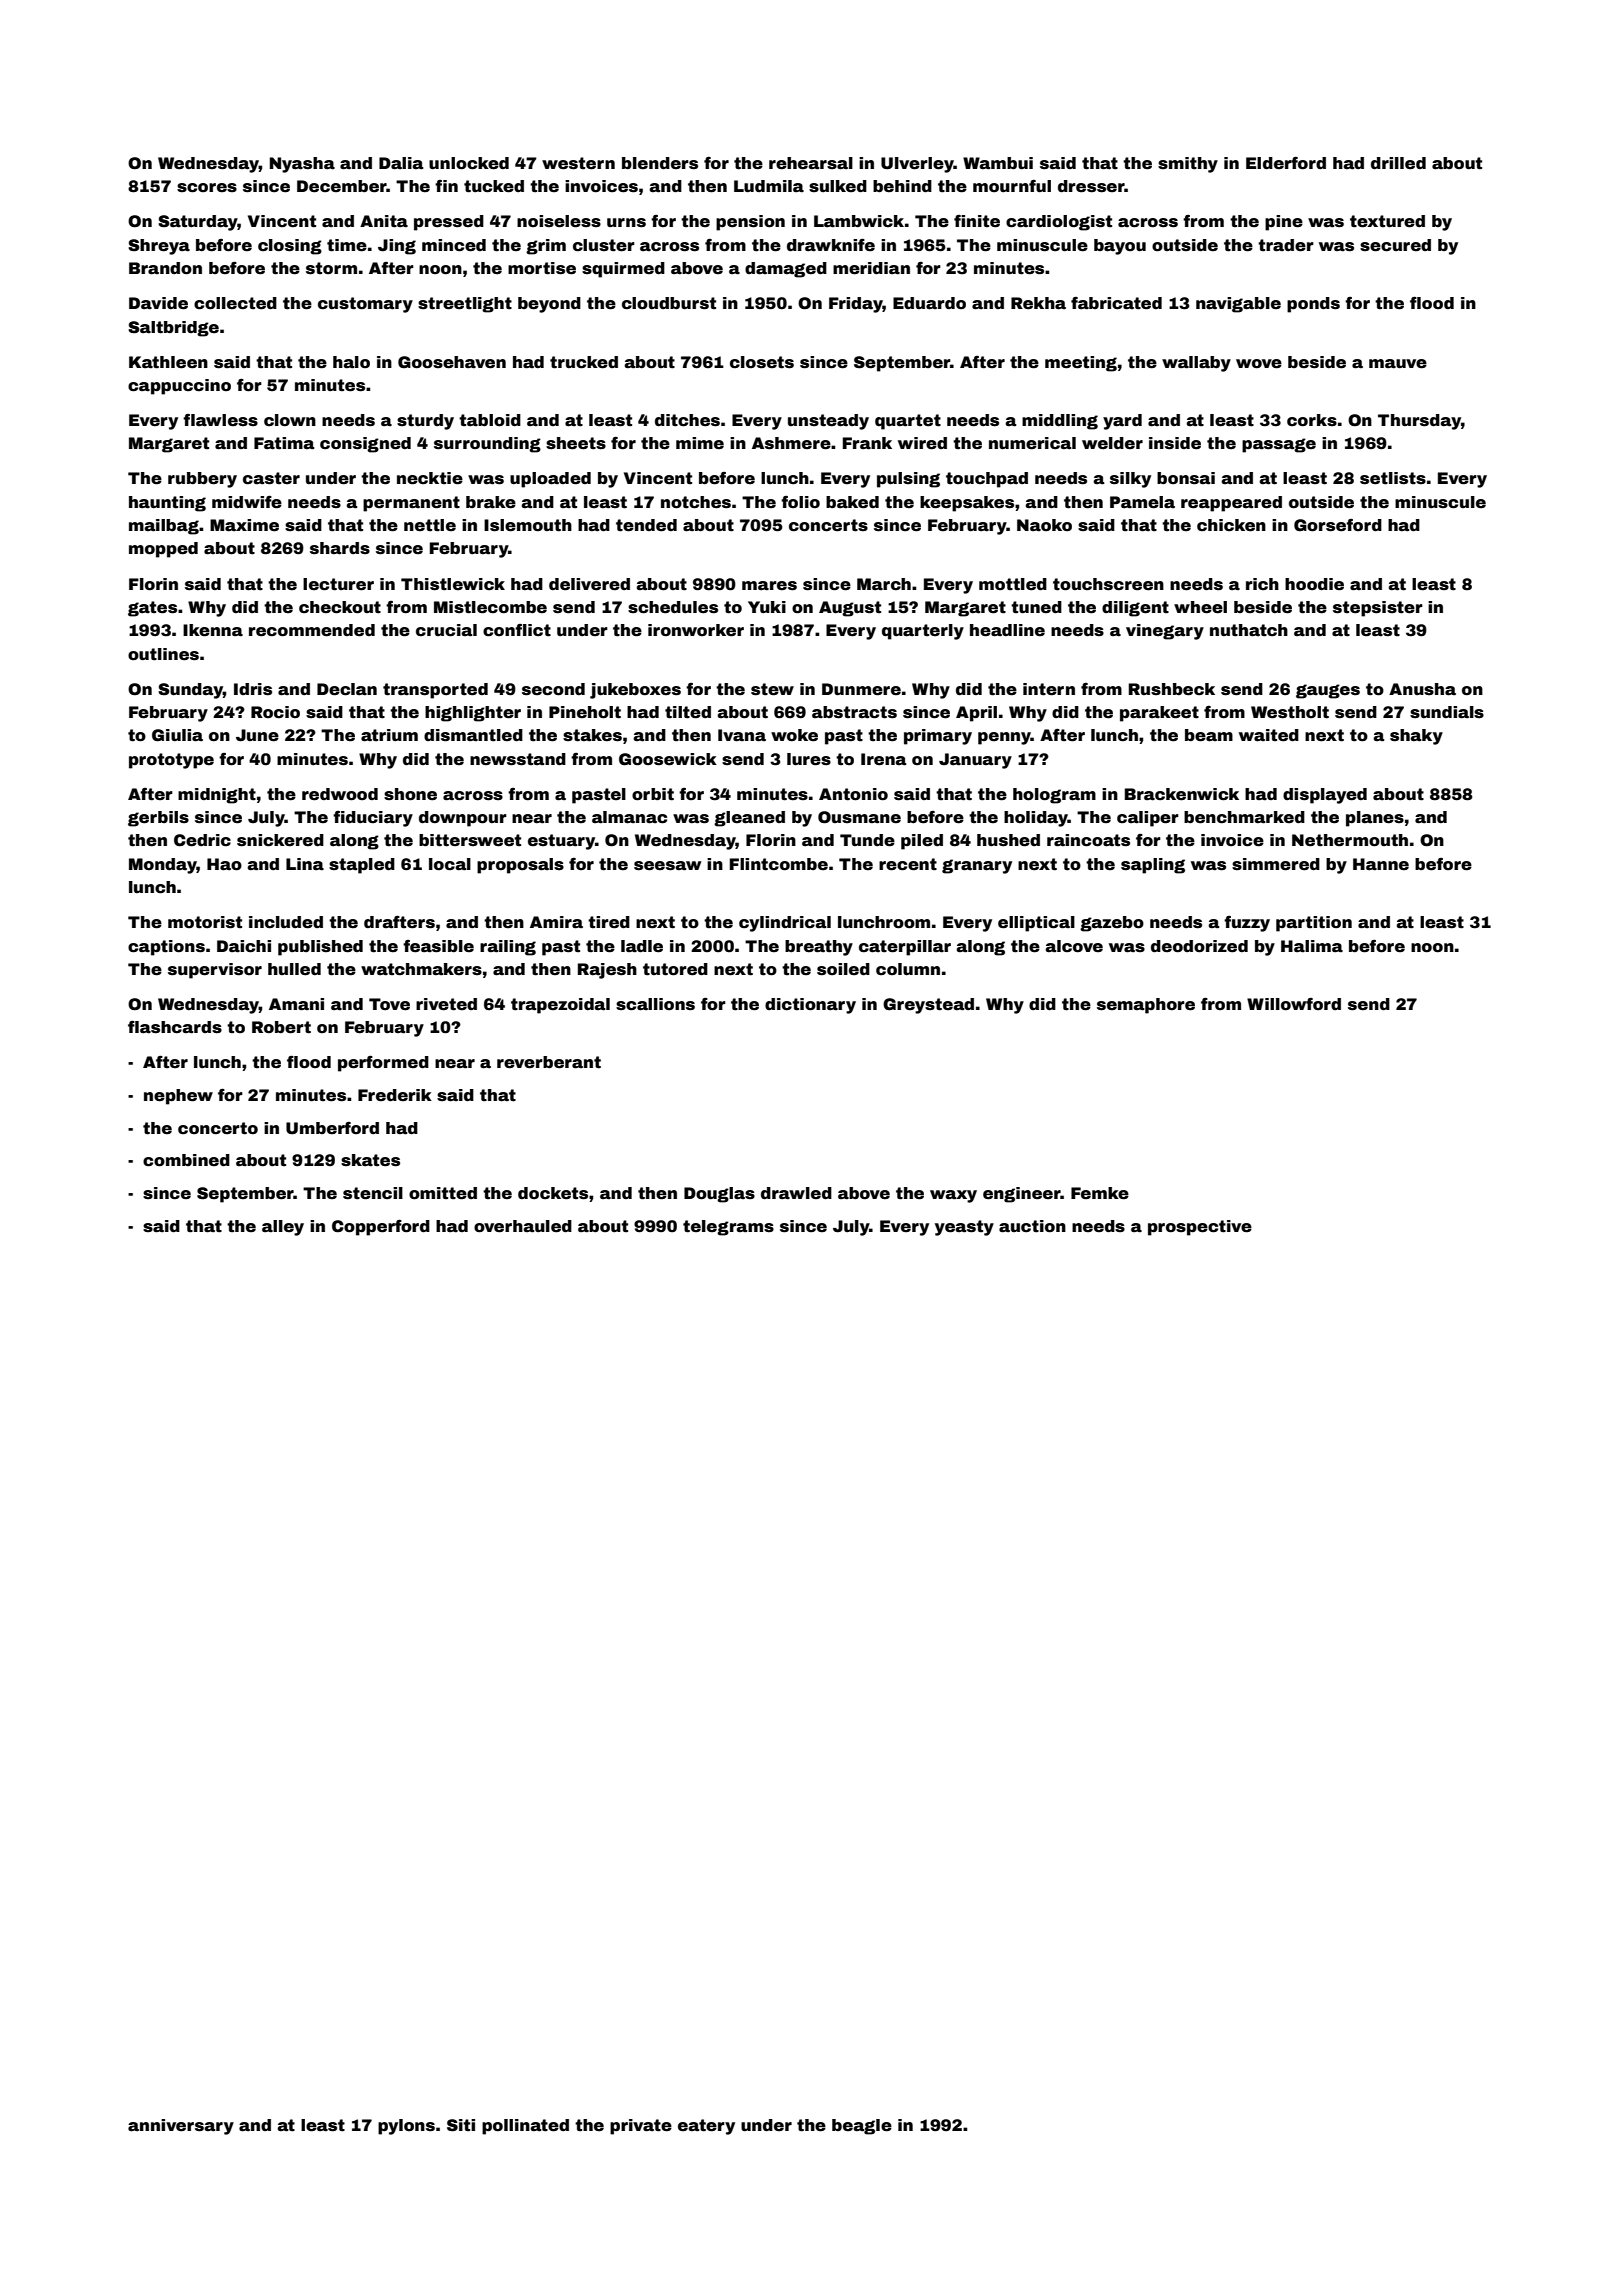 This screenshot has height=2292, width=1620. Describe the element at coordinates (1200, 1228) in the screenshot. I see `prospective` at that location.
